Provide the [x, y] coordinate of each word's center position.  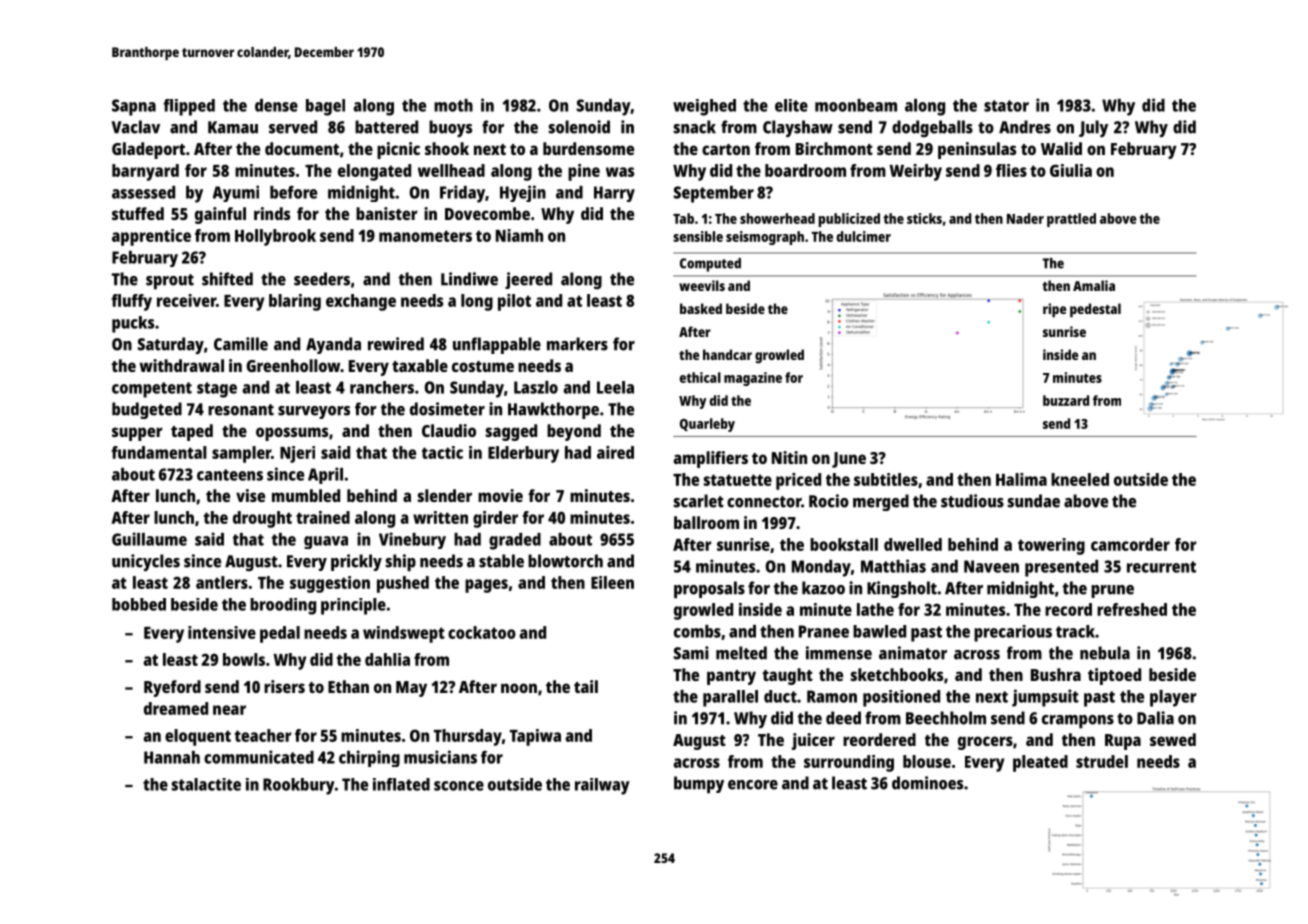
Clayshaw [798, 128]
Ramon [832, 696]
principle [353, 606]
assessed [143, 192]
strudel [1102, 761]
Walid [1061, 148]
